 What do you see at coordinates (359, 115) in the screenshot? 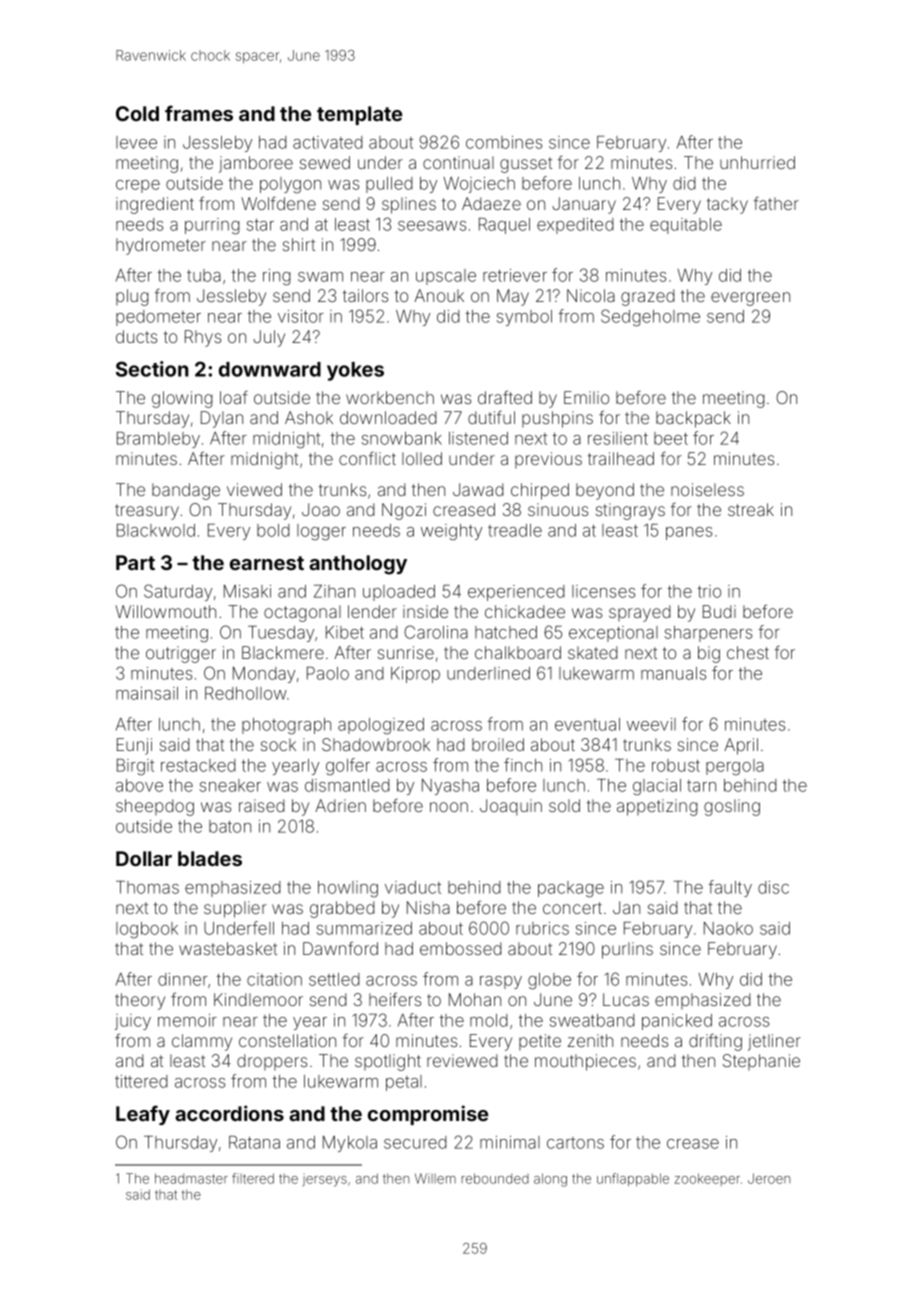
I see `template` at bounding box center [359, 115].
